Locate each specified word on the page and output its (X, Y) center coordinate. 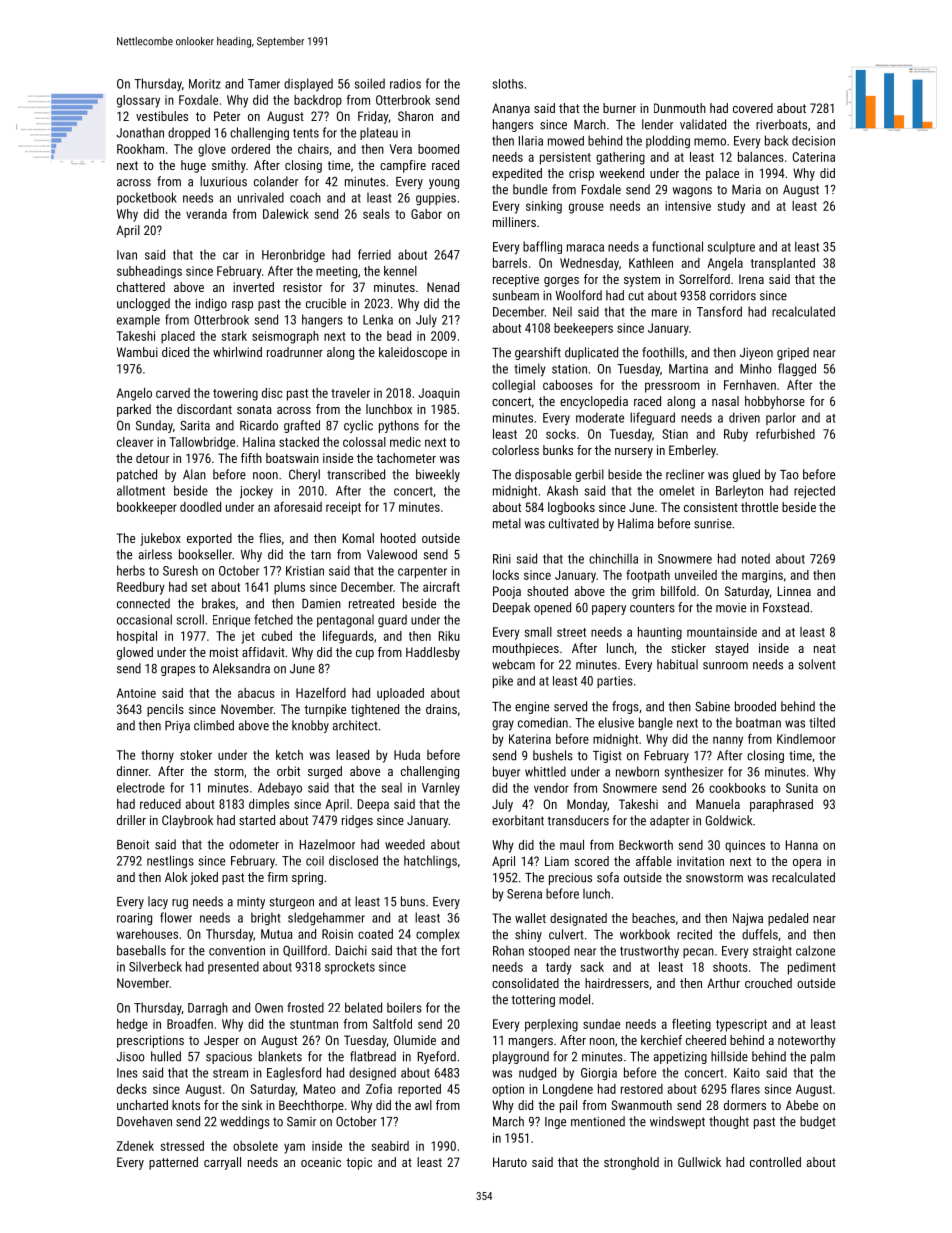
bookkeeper (147, 508)
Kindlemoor (806, 739)
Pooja (507, 592)
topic (359, 1163)
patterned (173, 1163)
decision (813, 141)
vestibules (162, 116)
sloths (508, 84)
